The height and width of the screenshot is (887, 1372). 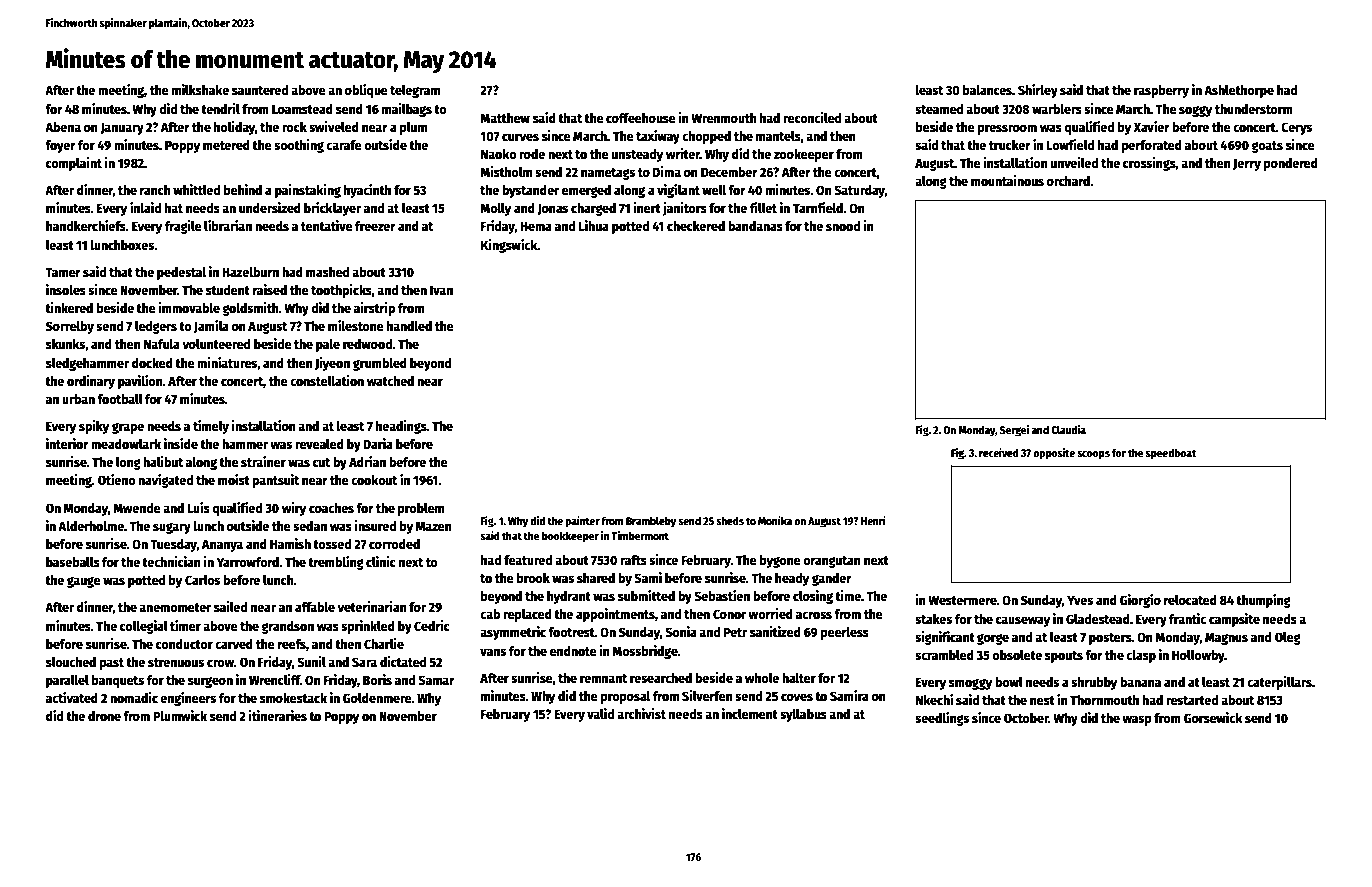 What do you see at coordinates (1093, 455) in the screenshot?
I see `scoops` at bounding box center [1093, 455].
